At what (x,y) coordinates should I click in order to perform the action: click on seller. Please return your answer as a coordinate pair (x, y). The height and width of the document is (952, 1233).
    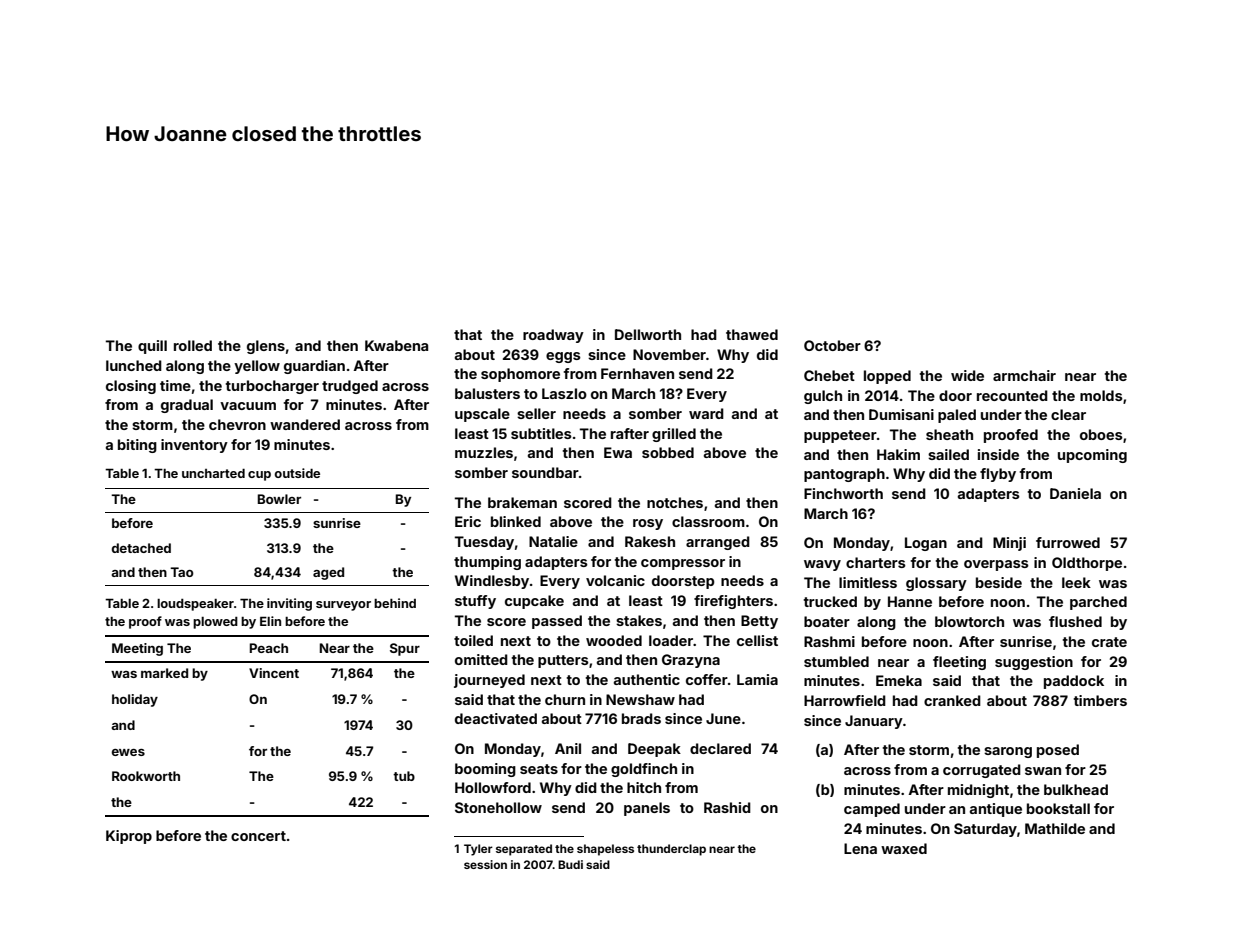
    Looking at the image, I should click on (536, 413).
